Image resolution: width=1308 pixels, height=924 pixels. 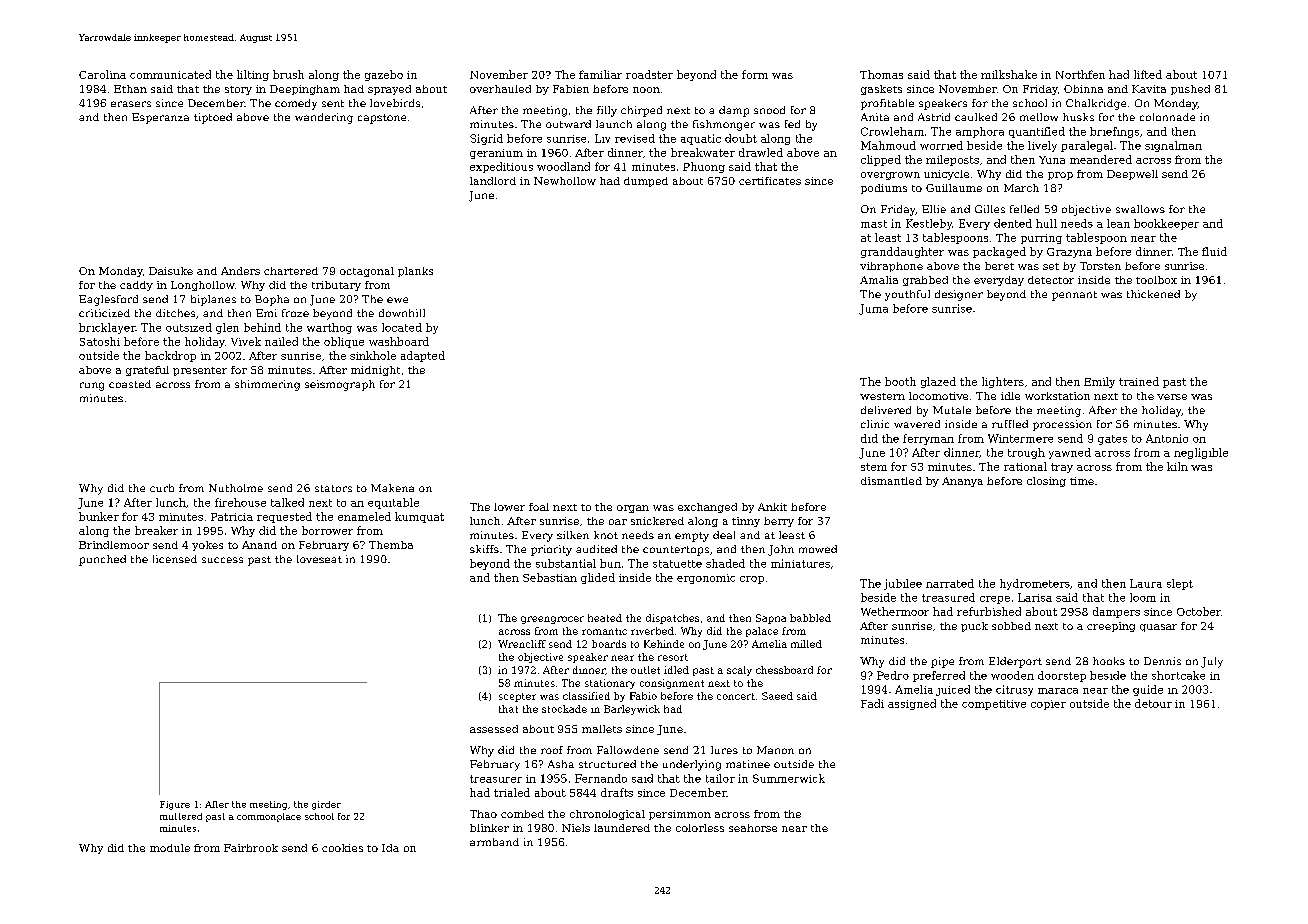 What do you see at coordinates (789, 778) in the screenshot?
I see `Summerwick` at bounding box center [789, 778].
